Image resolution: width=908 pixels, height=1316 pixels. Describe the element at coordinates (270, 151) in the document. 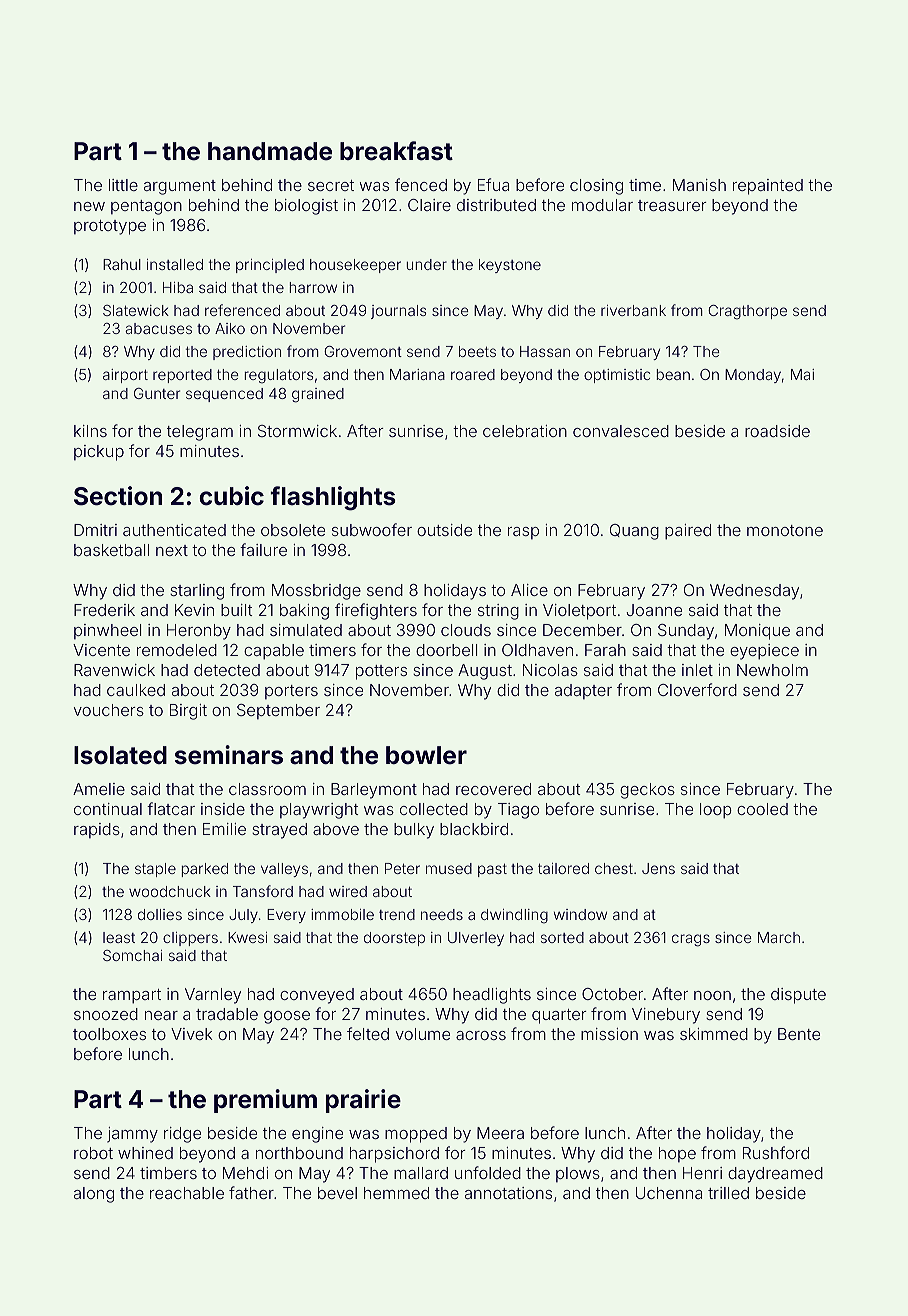

I see `handmade` at that location.
